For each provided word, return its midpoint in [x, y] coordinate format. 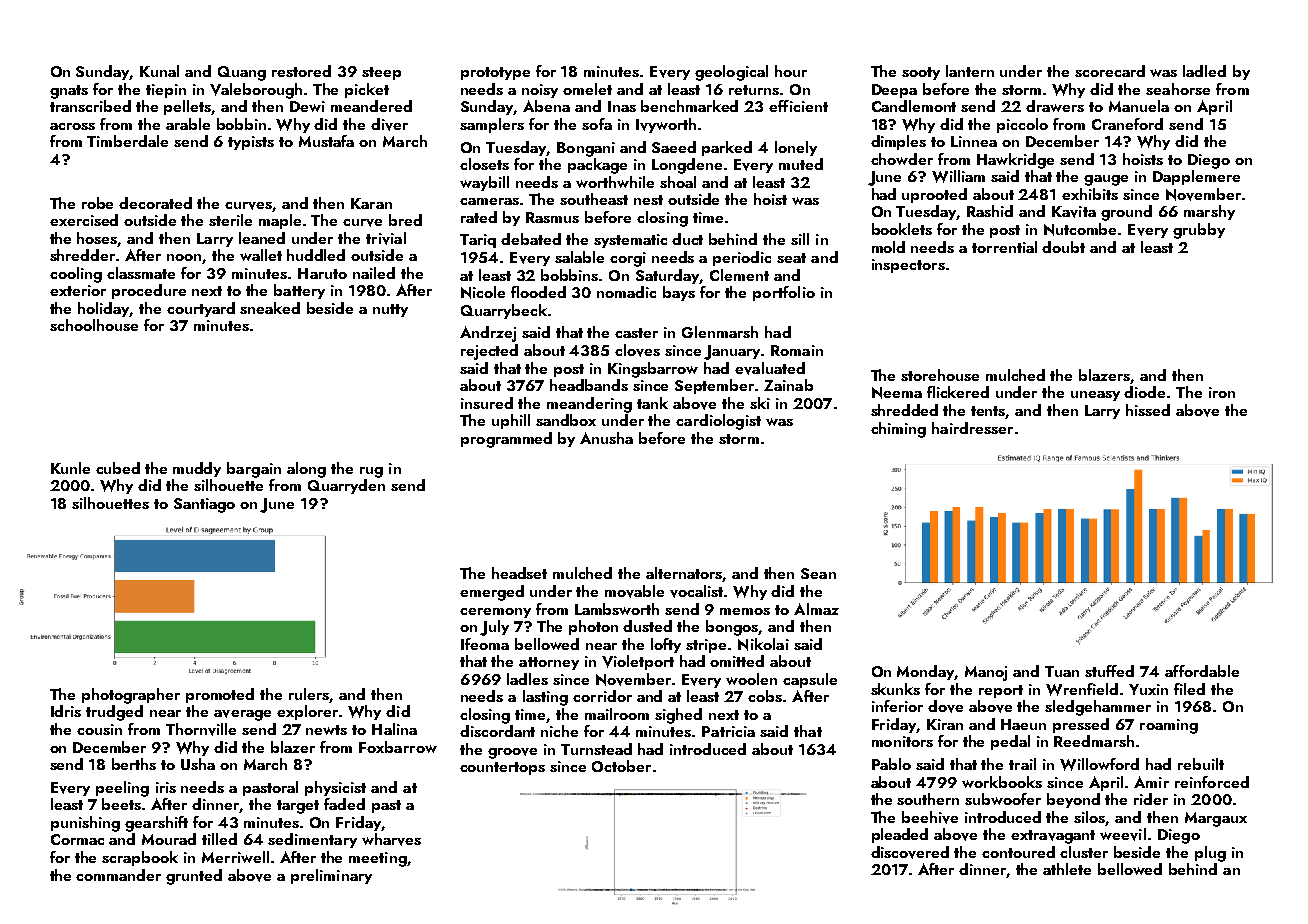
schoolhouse [94, 325]
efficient [798, 106]
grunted [194, 877]
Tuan [1062, 671]
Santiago [204, 505]
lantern [970, 71]
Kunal [159, 71]
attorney [549, 663]
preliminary [331, 876]
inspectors [908, 266]
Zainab [788, 385]
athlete [1067, 869]
